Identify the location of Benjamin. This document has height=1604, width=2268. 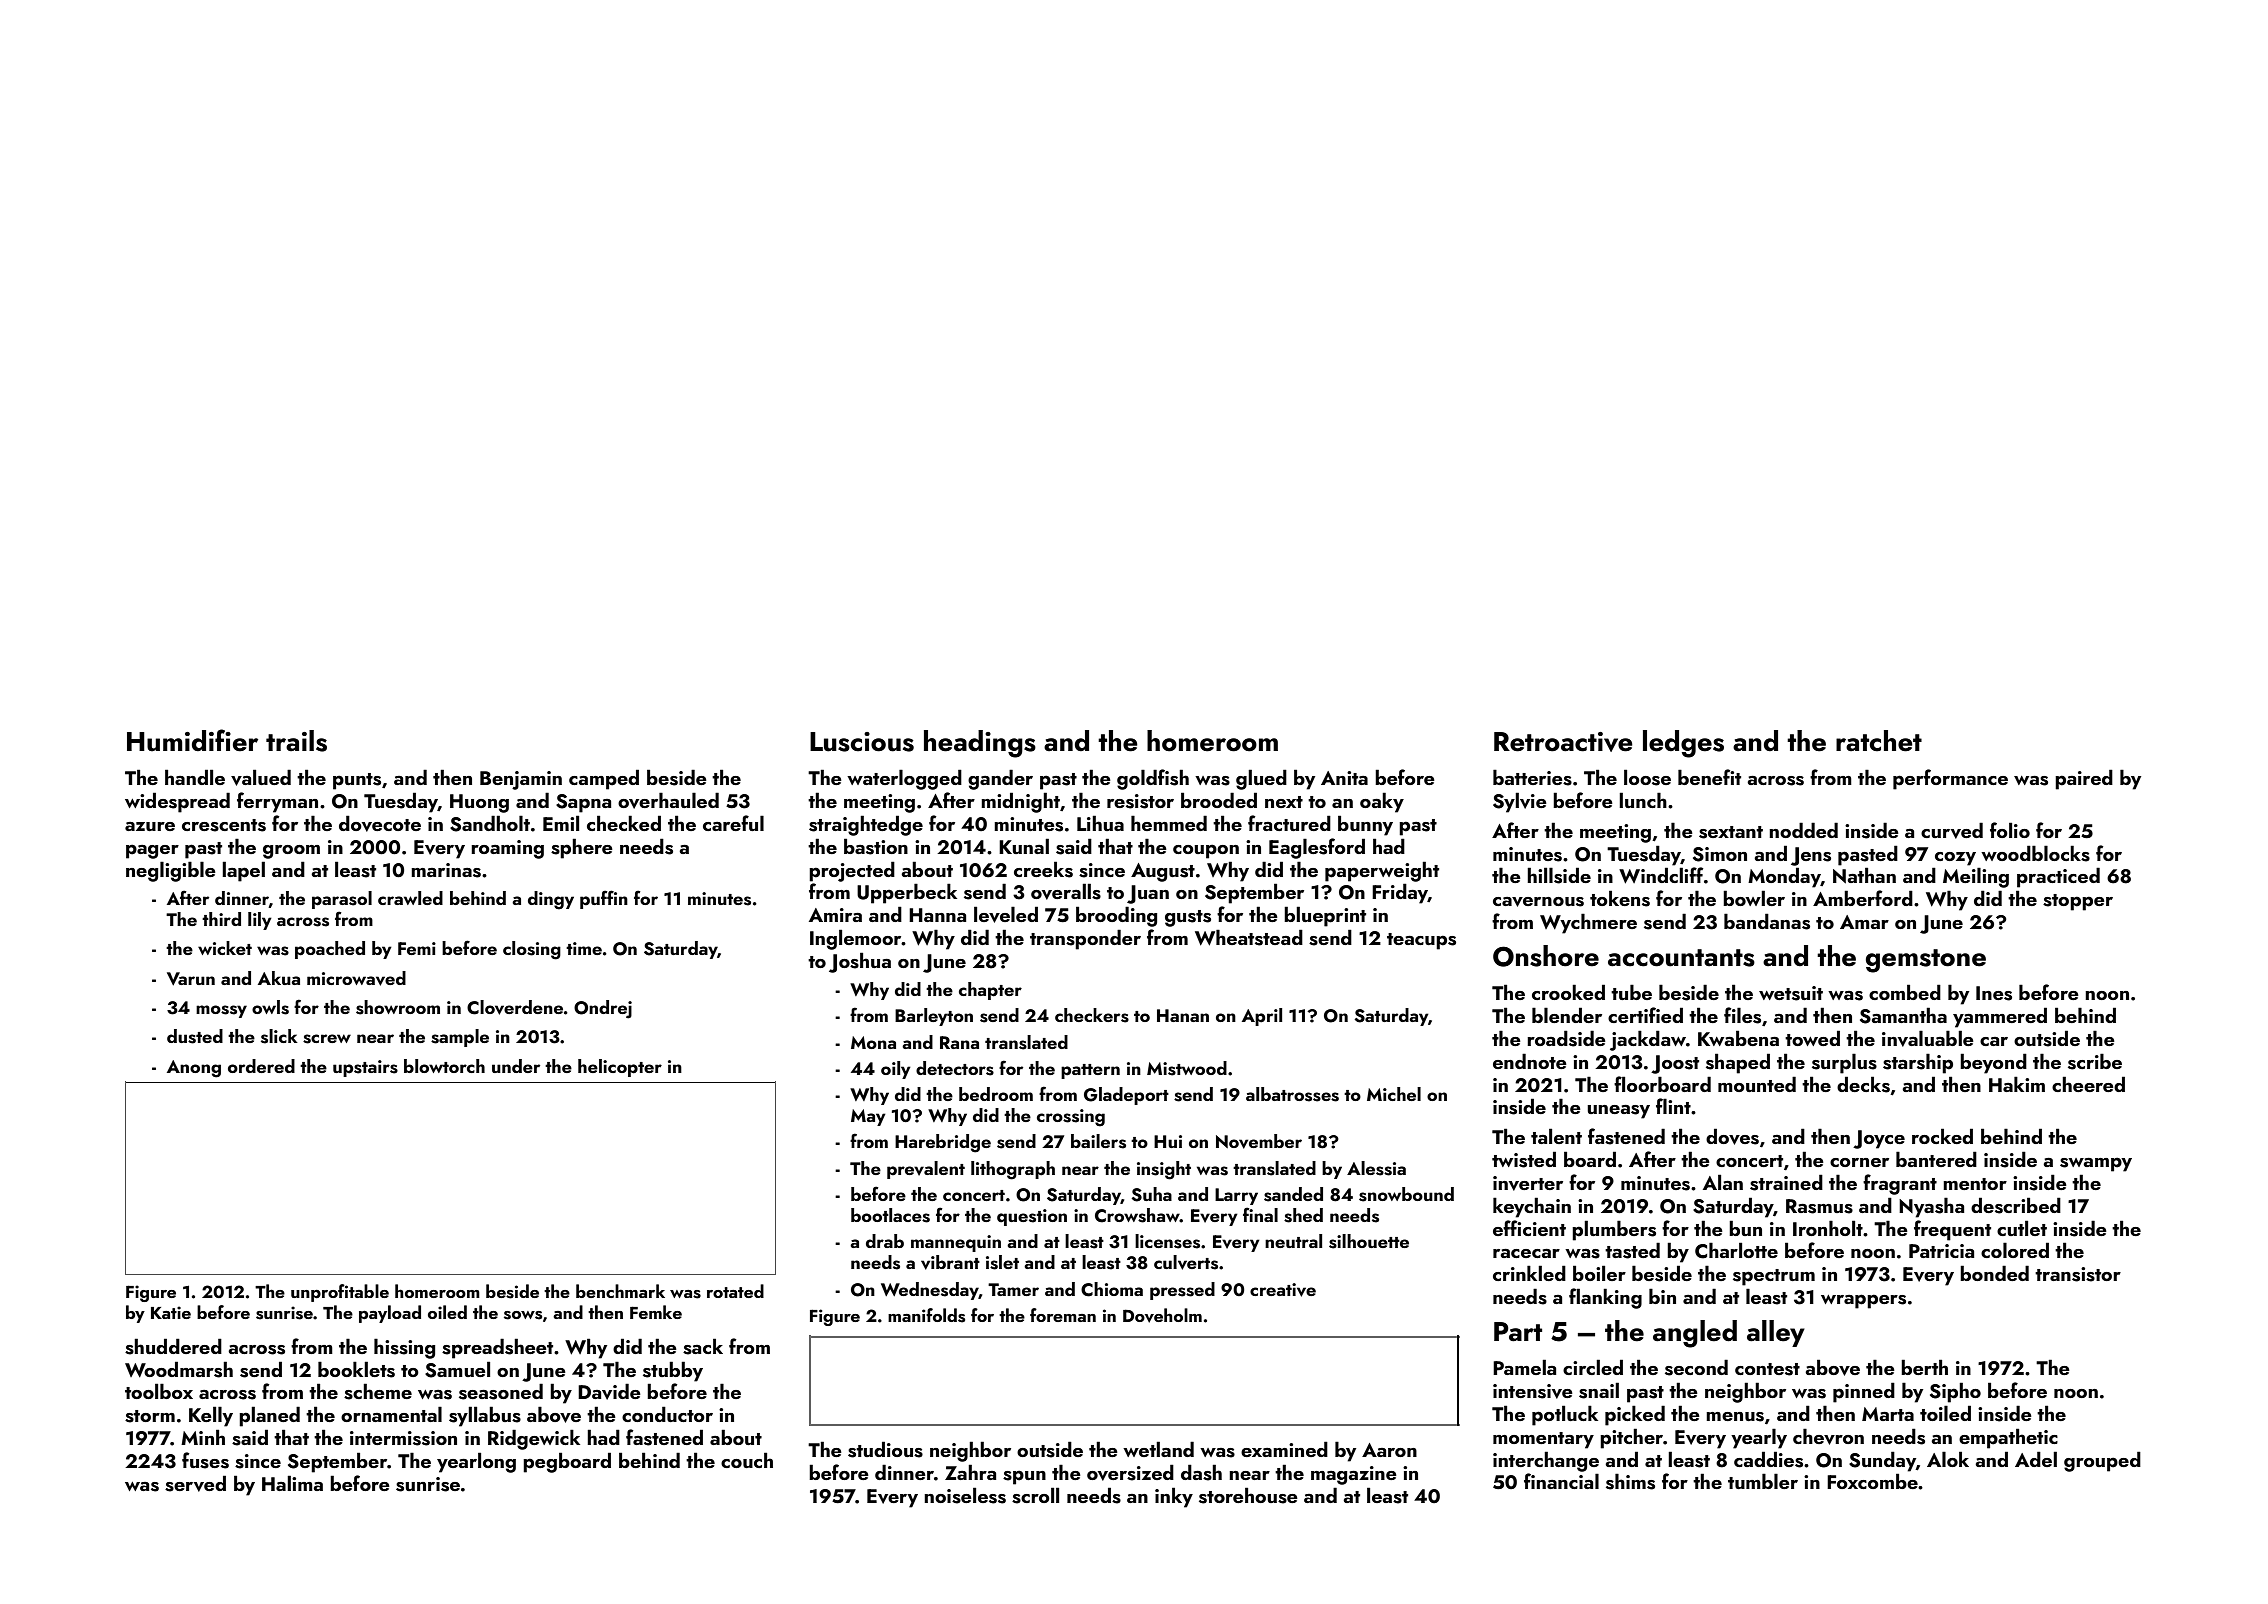
(521, 780).
